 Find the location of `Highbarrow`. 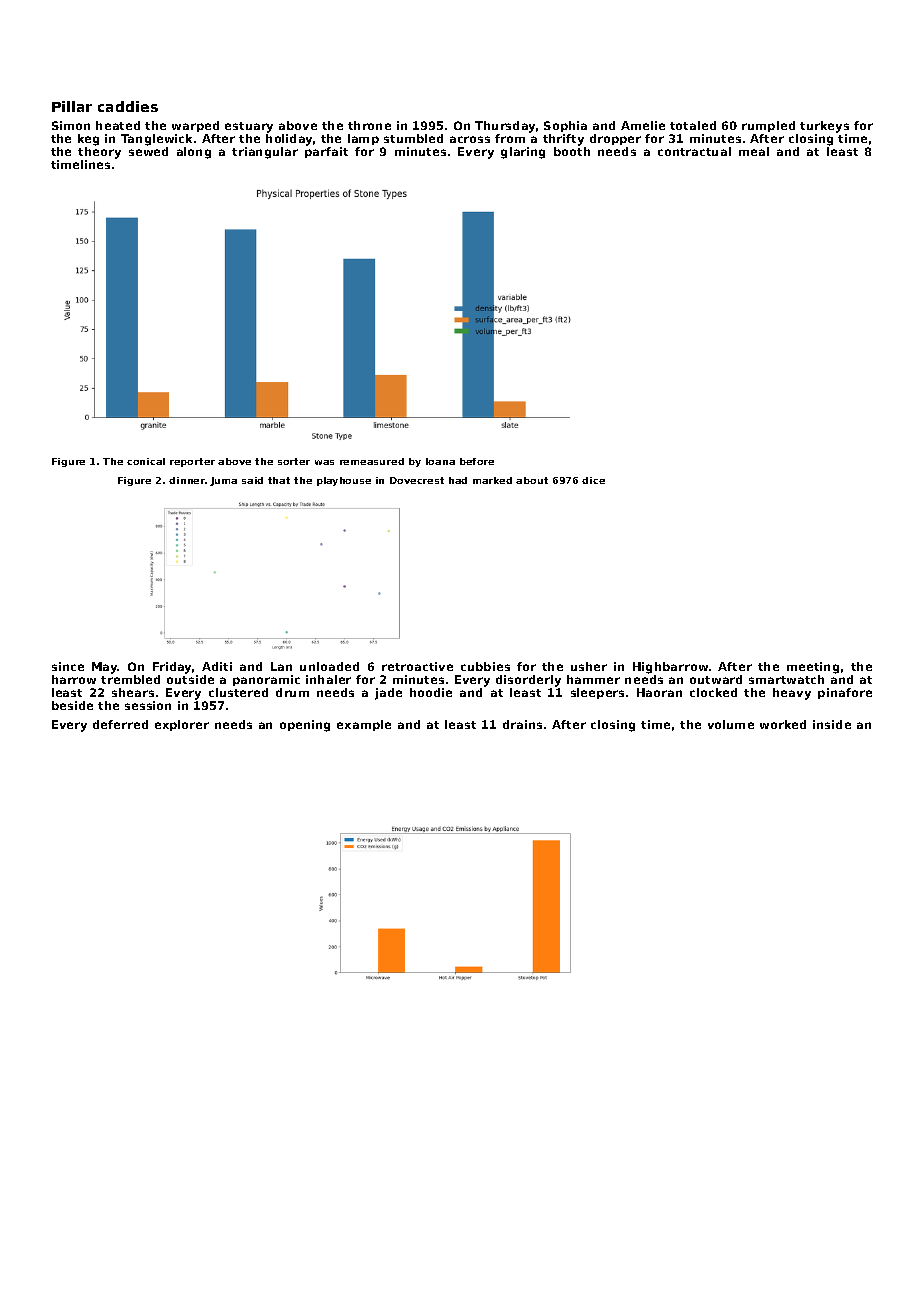

Highbarrow is located at coordinates (670, 668).
